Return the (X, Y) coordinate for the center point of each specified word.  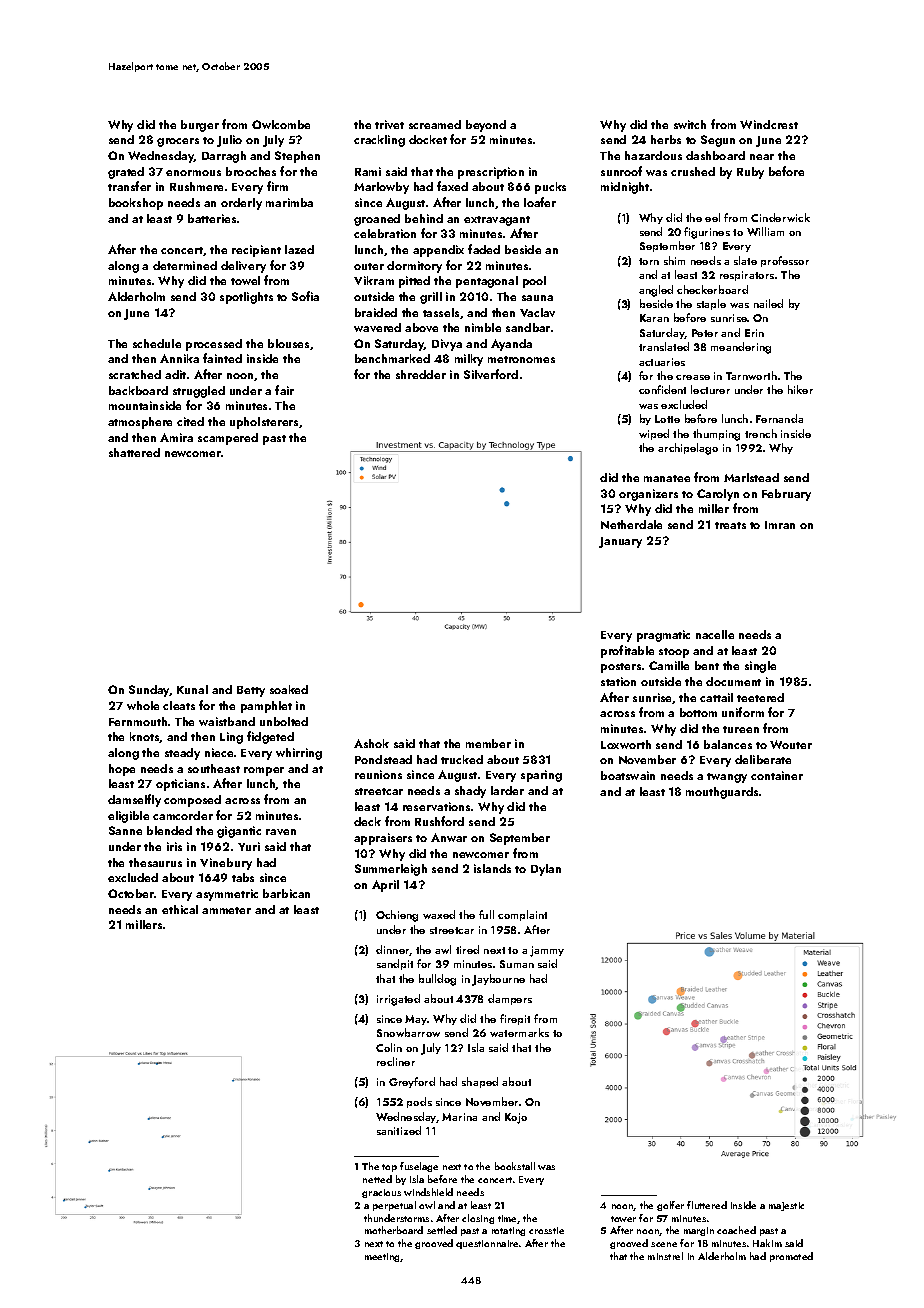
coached (736, 1230)
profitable (627, 651)
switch (690, 124)
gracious (381, 1193)
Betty (251, 691)
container (777, 775)
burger (200, 126)
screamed (435, 124)
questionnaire (487, 1244)
